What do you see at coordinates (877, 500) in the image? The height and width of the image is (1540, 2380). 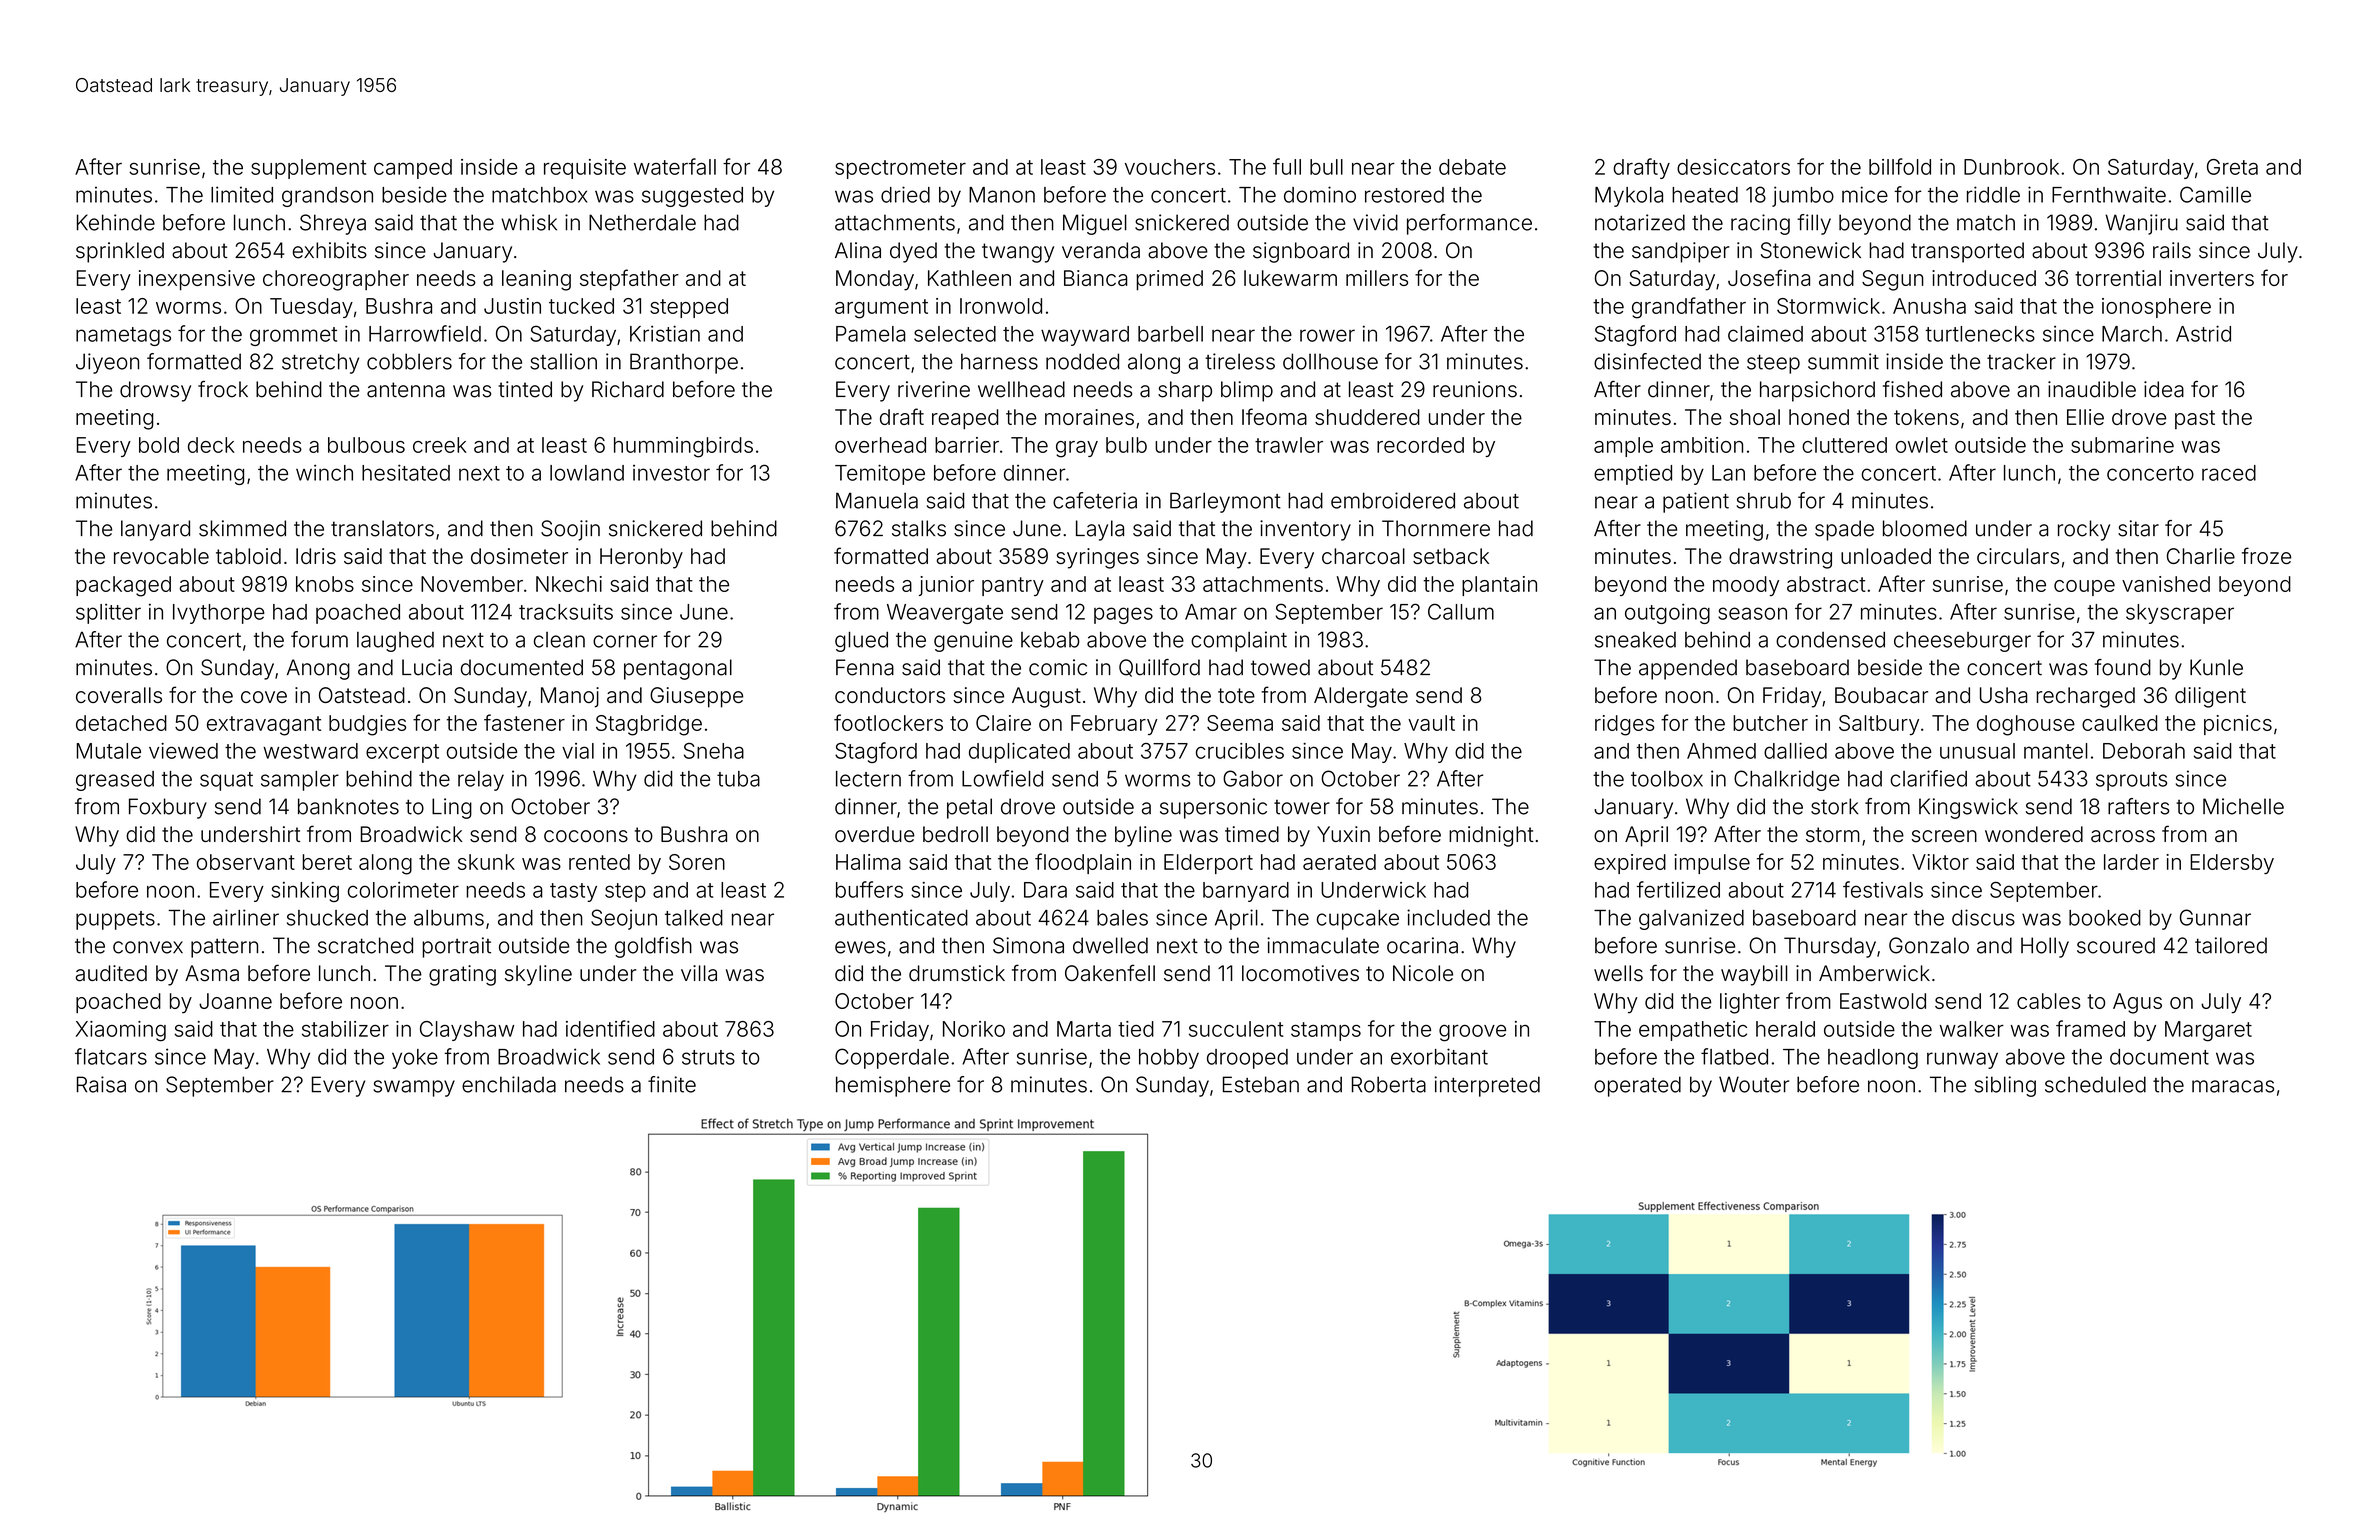 I see `Manuela` at bounding box center [877, 500].
